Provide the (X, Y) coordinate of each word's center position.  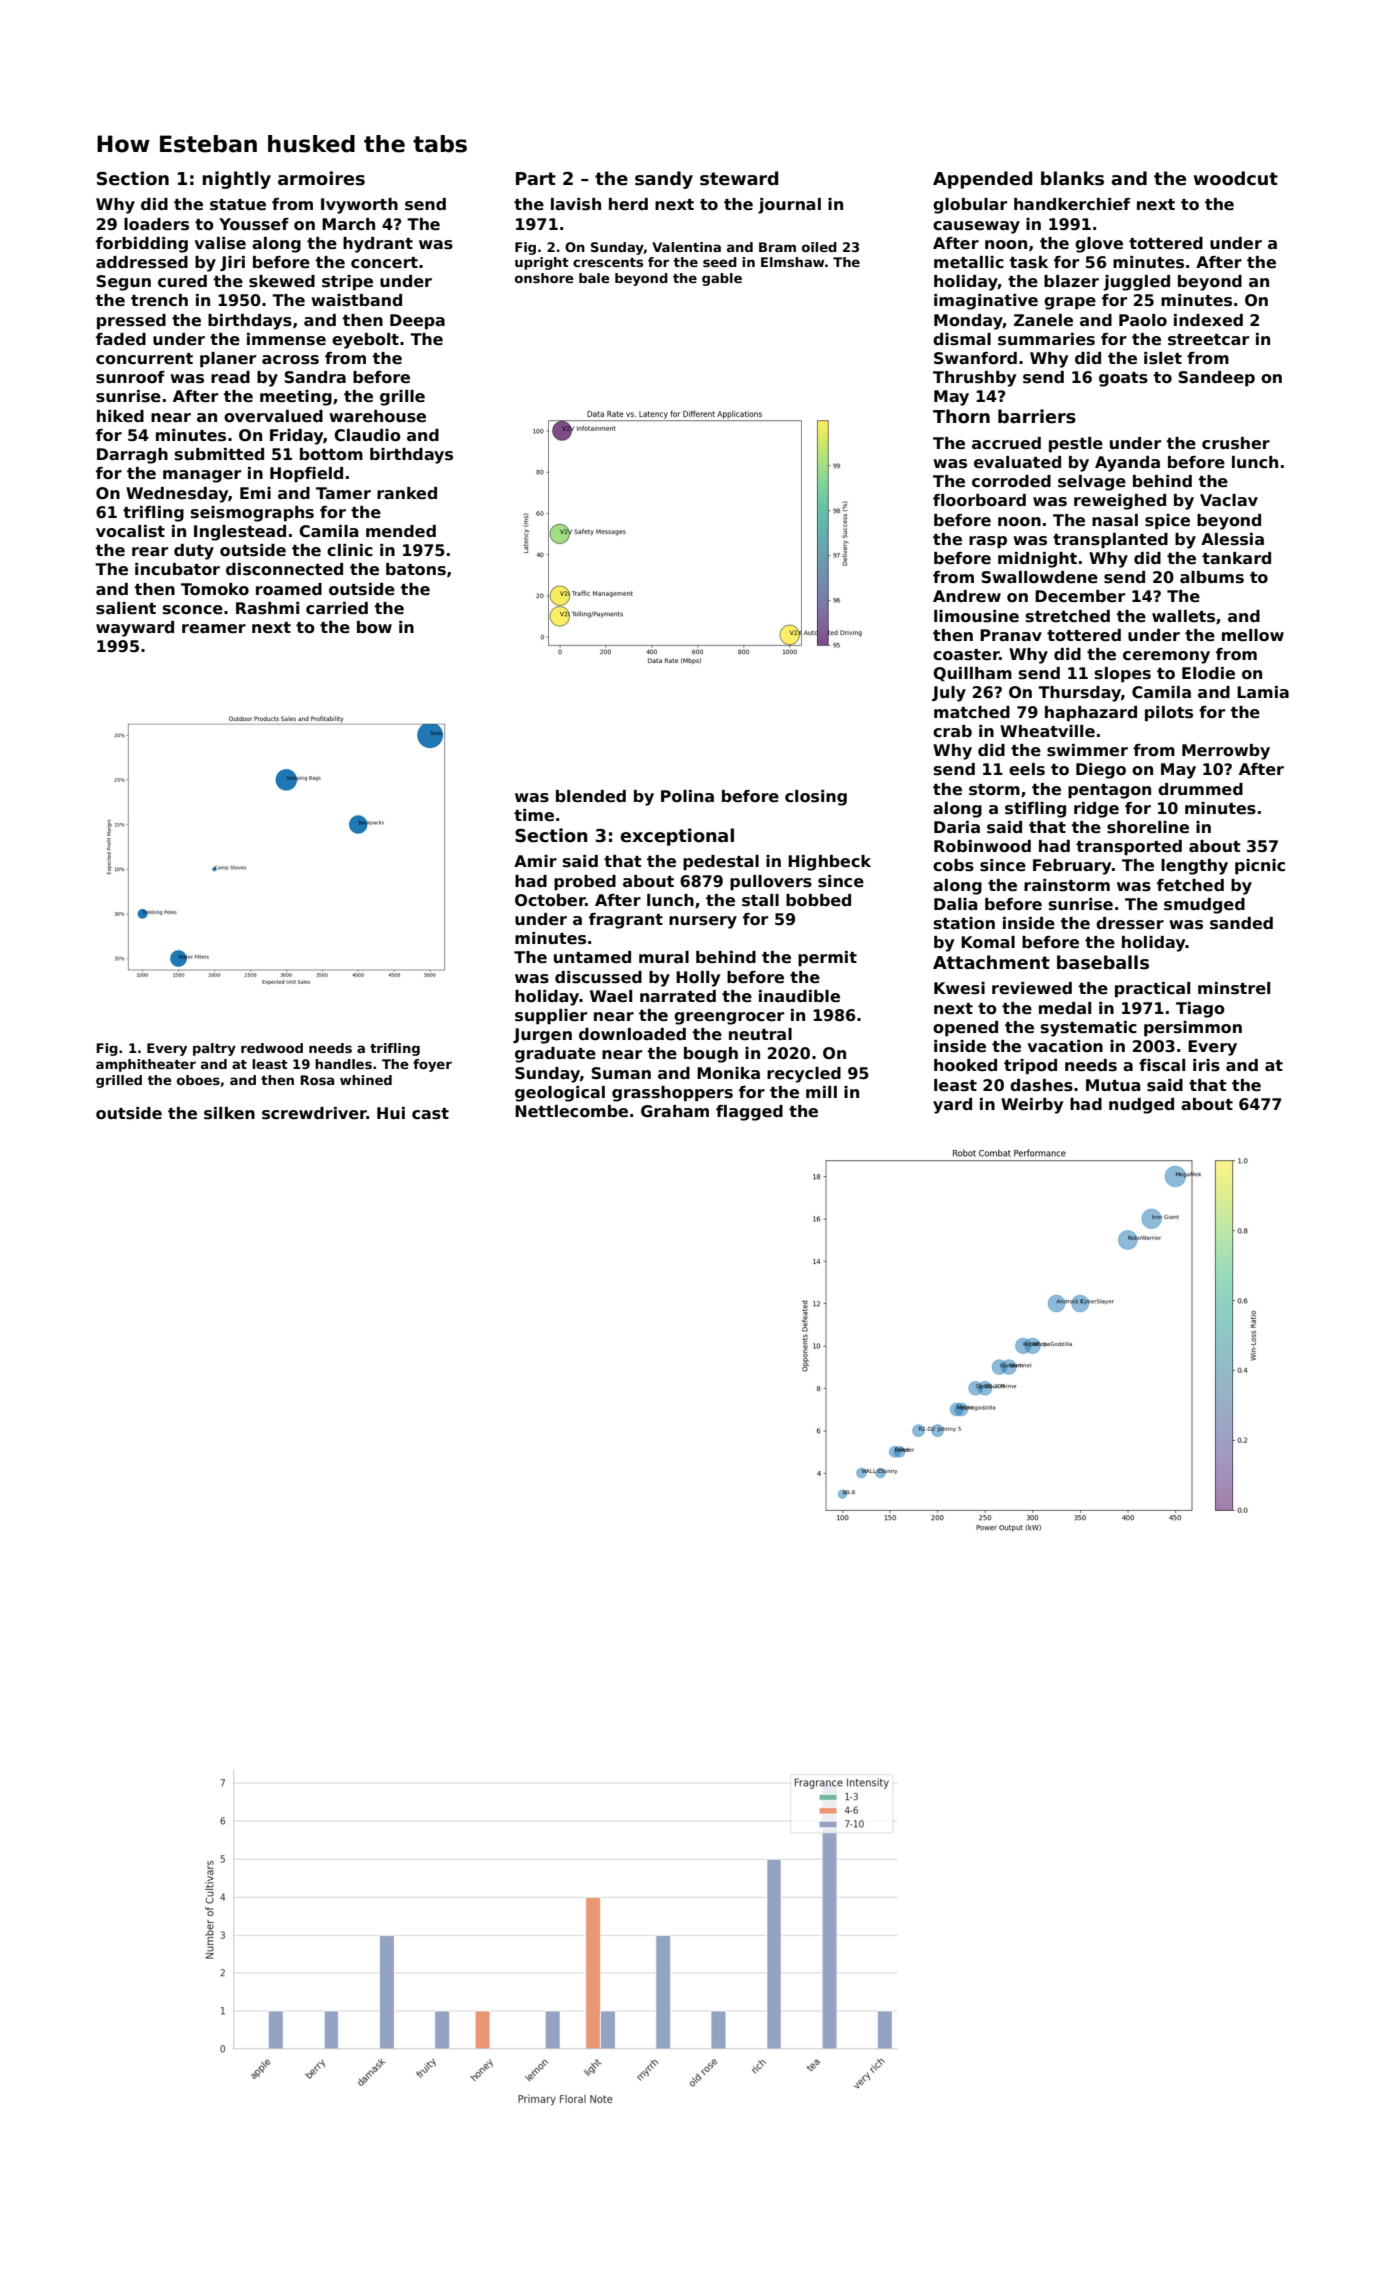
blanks (1072, 178)
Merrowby (1226, 752)
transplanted (1110, 540)
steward (739, 178)
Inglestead (240, 533)
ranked (407, 493)
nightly (236, 180)
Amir (535, 861)
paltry (214, 1049)
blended (591, 796)
